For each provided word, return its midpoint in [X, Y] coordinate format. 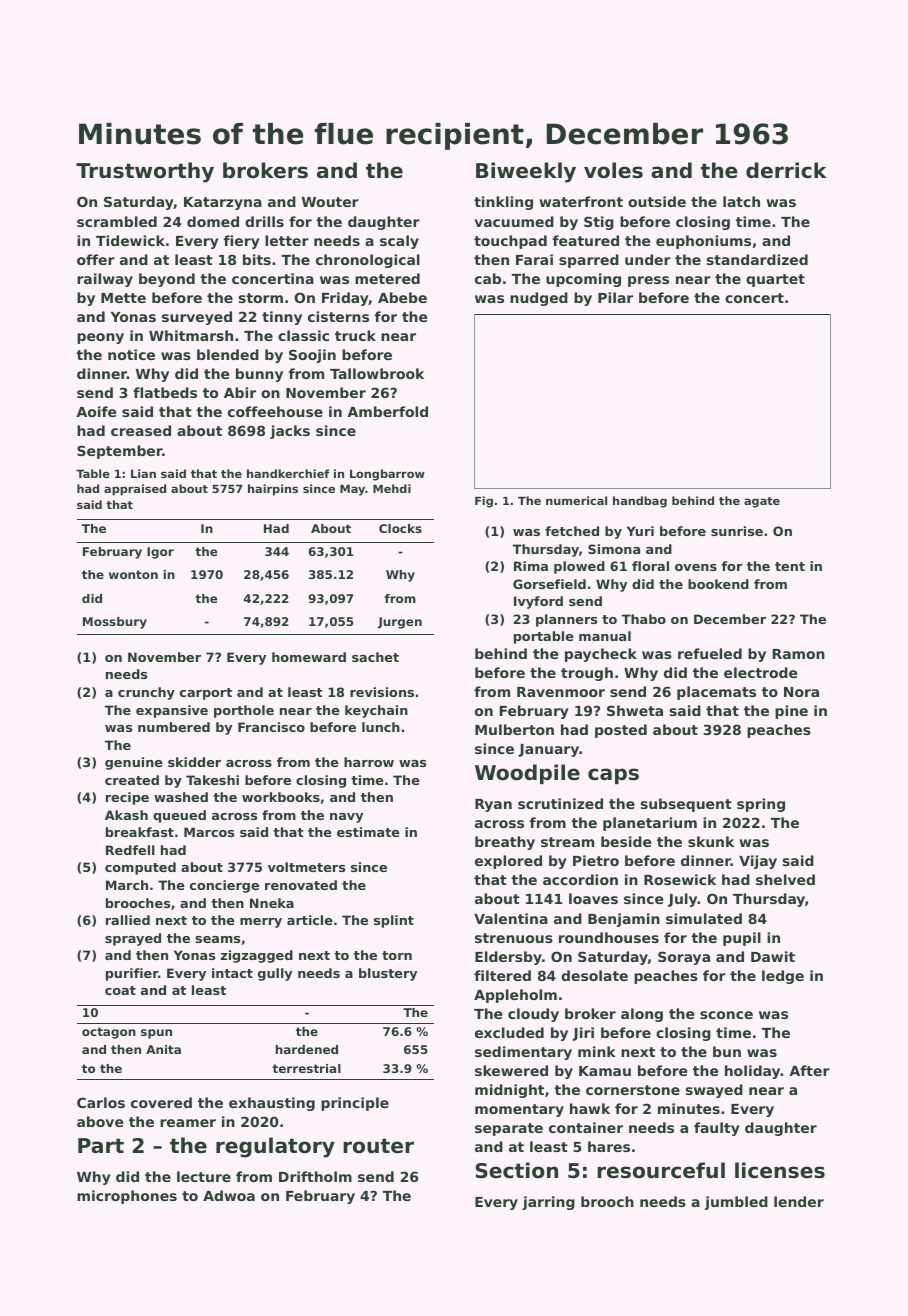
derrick [786, 170]
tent [790, 566]
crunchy [146, 693]
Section [516, 1170]
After [809, 1070]
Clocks [400, 528]
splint [394, 921]
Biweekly [526, 172]
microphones [127, 1197]
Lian [143, 473]
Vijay [758, 862]
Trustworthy [145, 172]
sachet [375, 657]
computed [140, 868]
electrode [760, 672]
